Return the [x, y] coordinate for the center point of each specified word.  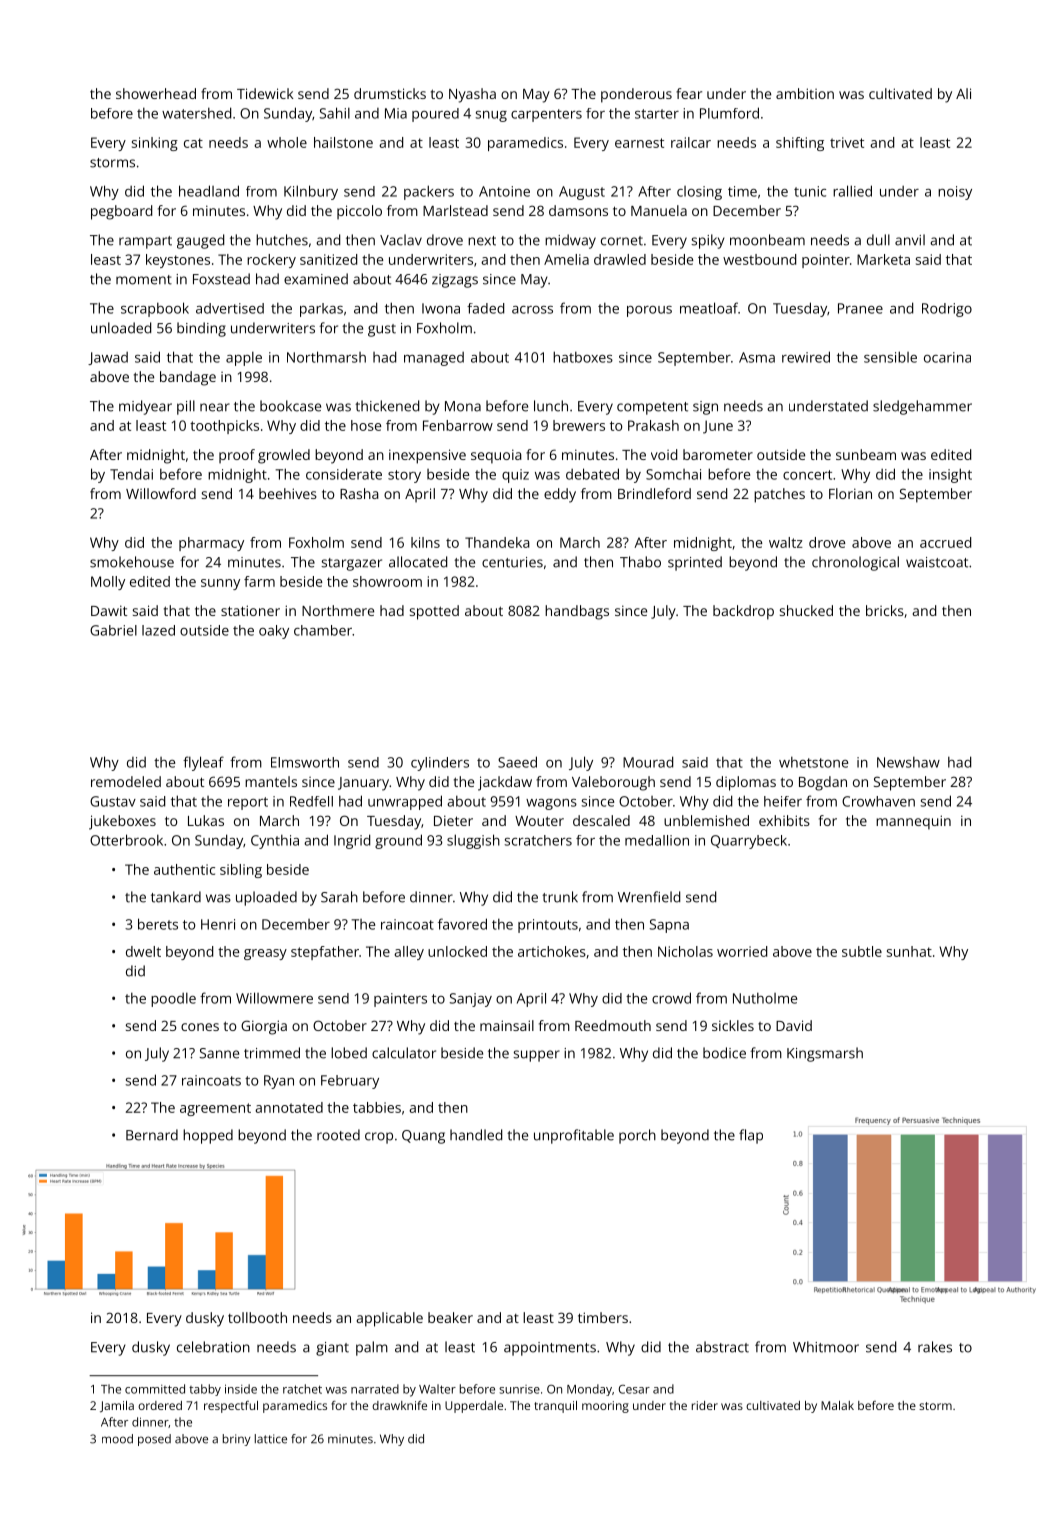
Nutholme [765, 998]
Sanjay [471, 1000]
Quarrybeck [749, 842]
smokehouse [132, 562]
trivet [847, 142]
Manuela [659, 210]
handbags [577, 612]
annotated [289, 1107]
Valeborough [613, 783]
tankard [176, 897]
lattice [271, 1439]
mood [117, 1439]
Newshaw [908, 762]
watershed [196, 113]
